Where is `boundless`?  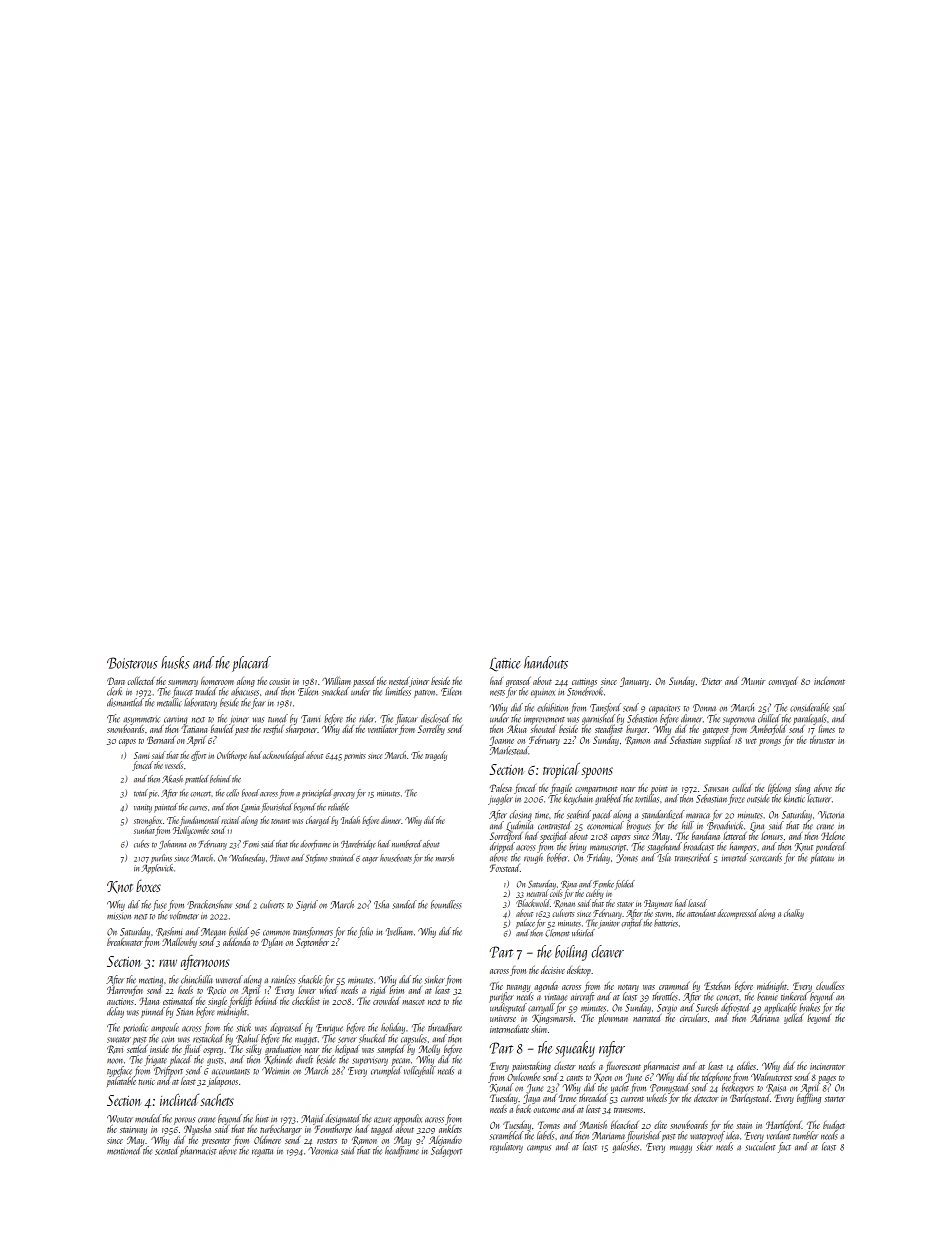
boundless is located at coordinates (446, 904).
